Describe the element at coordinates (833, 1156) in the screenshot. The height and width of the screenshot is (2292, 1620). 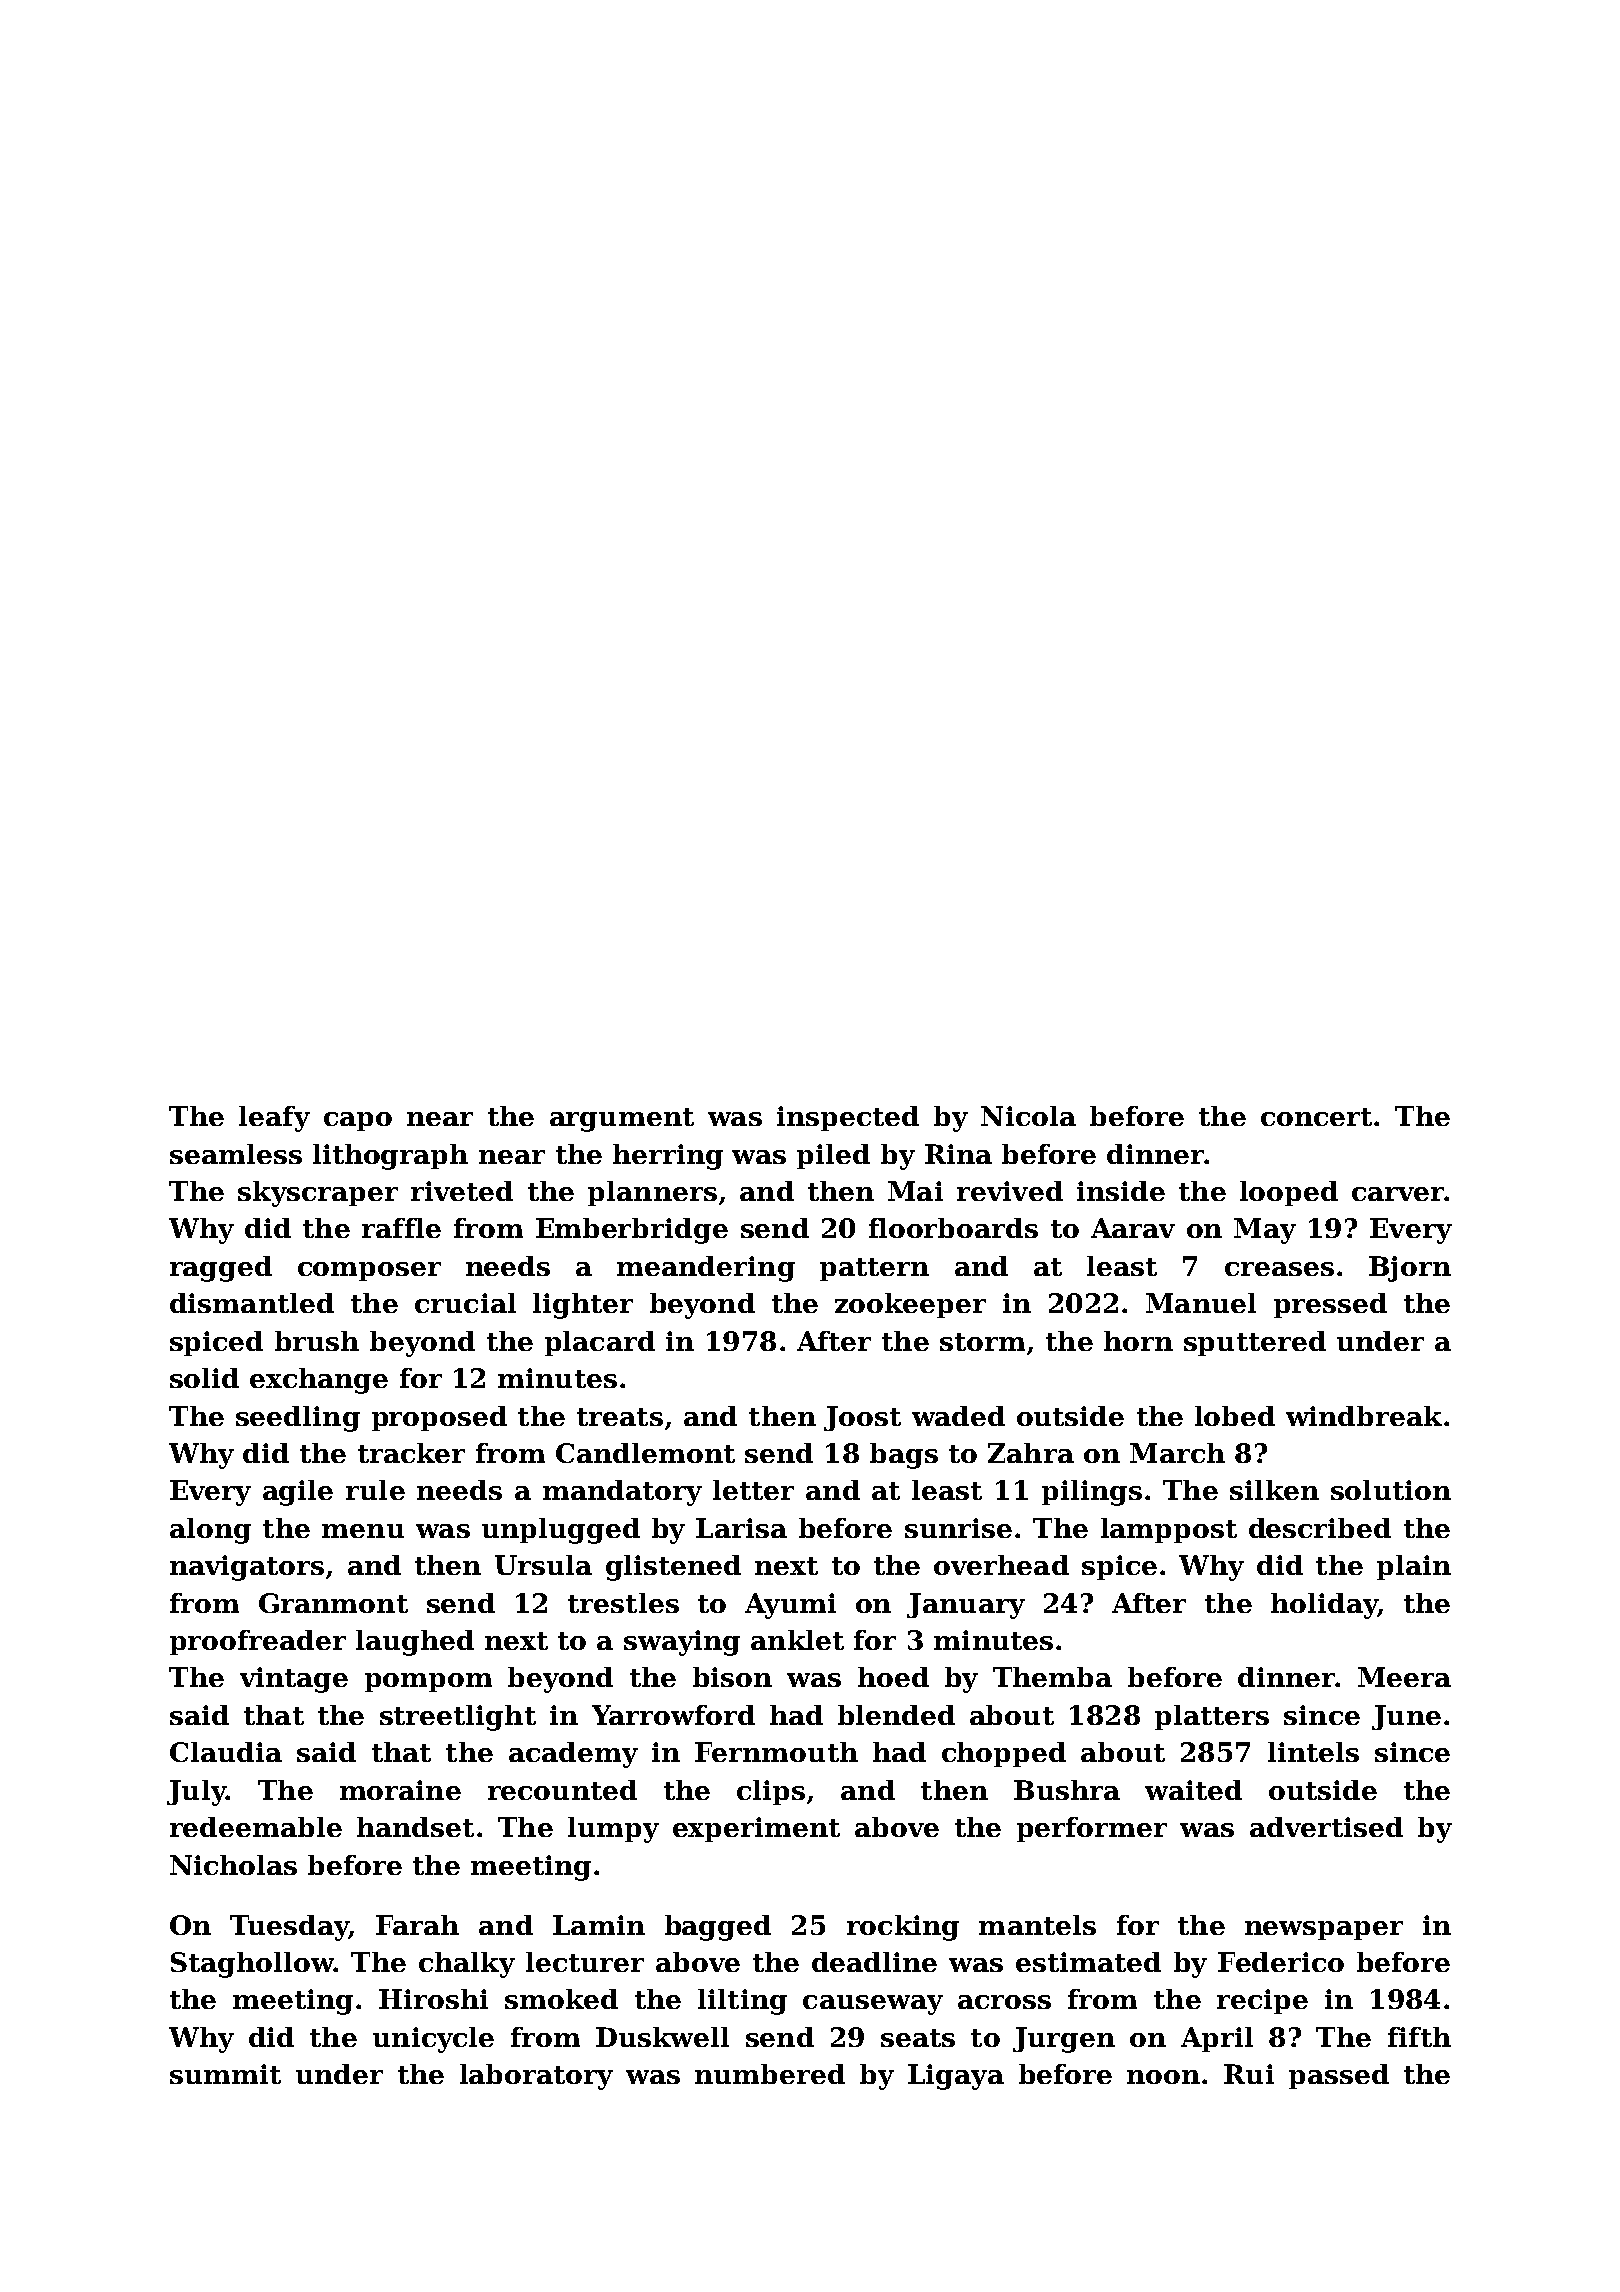
I see `piled` at that location.
